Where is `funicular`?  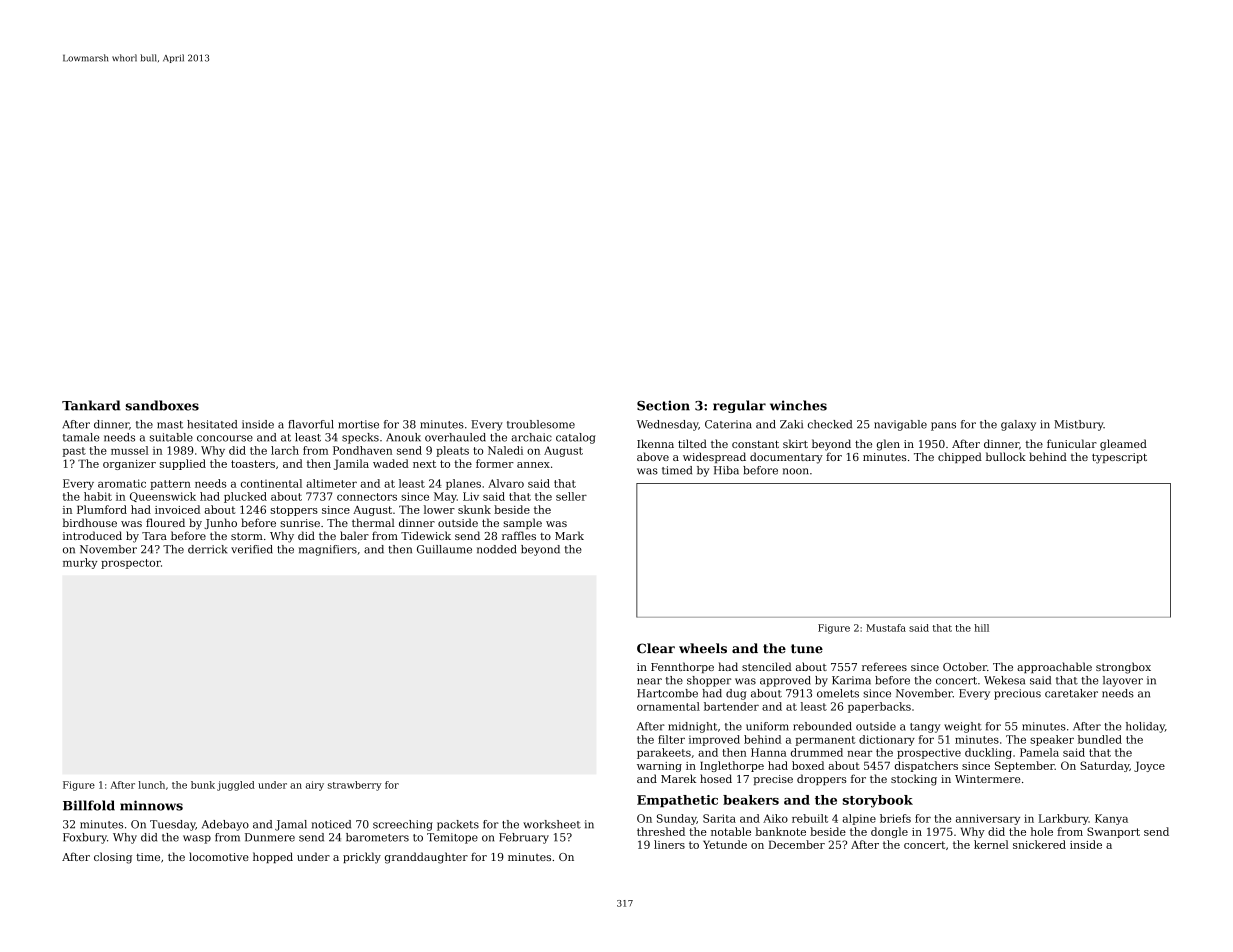
funicular is located at coordinates (1072, 443).
